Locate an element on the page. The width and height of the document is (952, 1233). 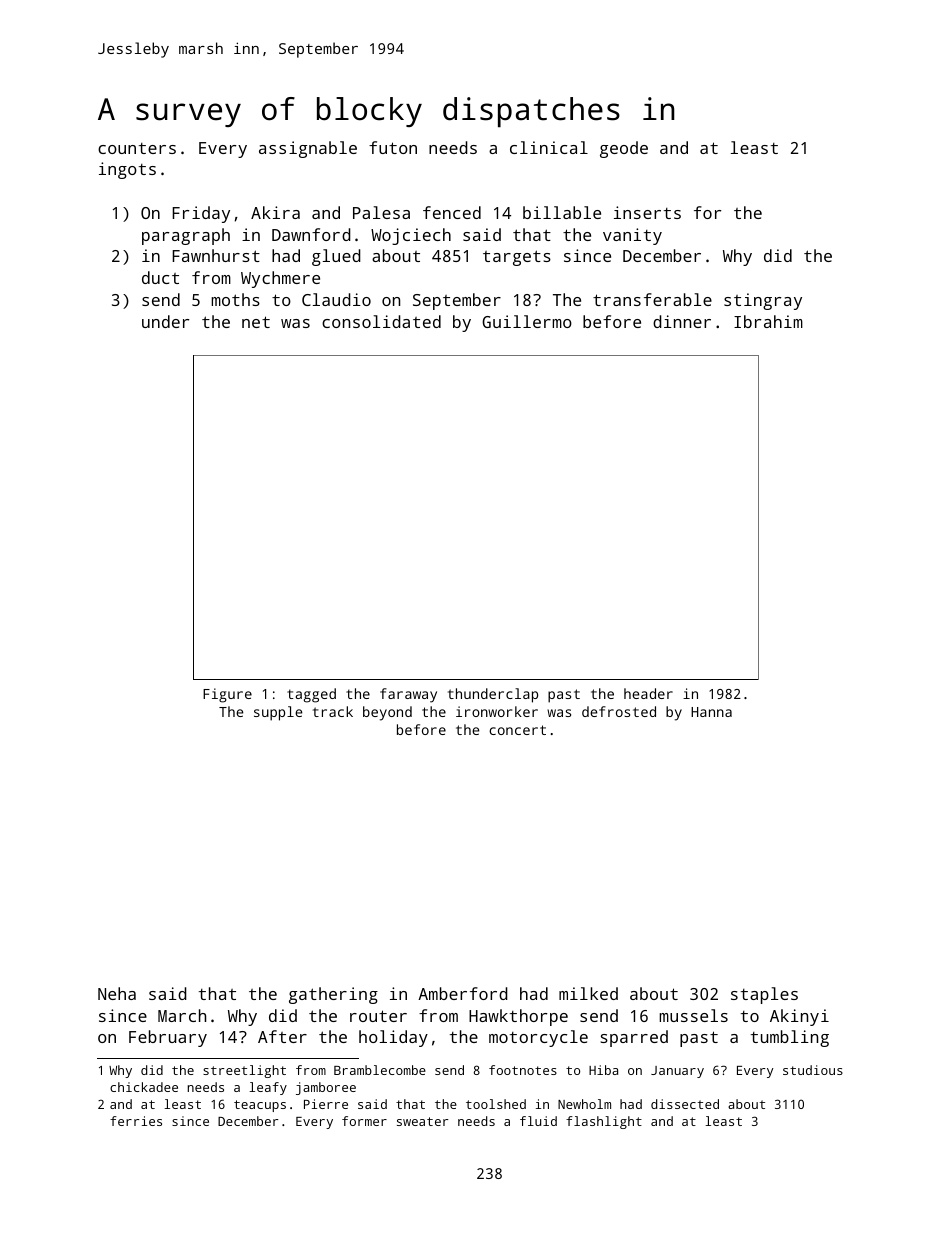
gathering is located at coordinates (333, 995).
